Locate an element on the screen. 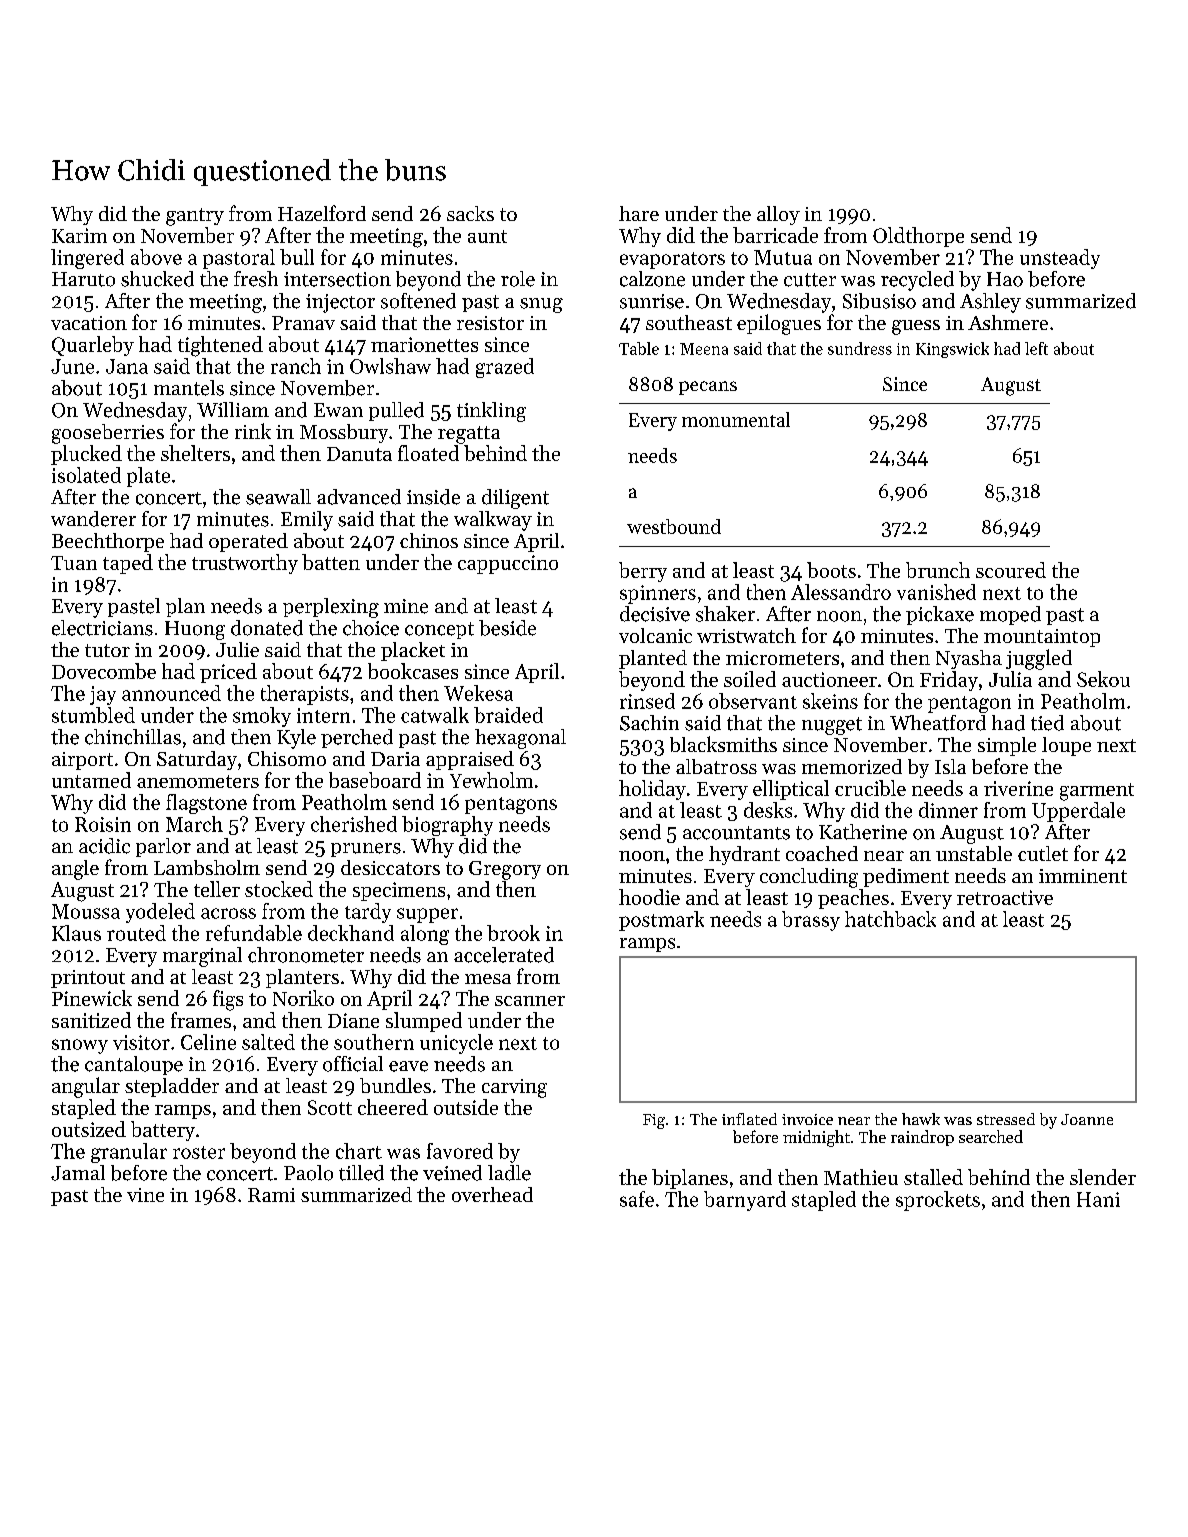  tinkling is located at coordinates (491, 412).
